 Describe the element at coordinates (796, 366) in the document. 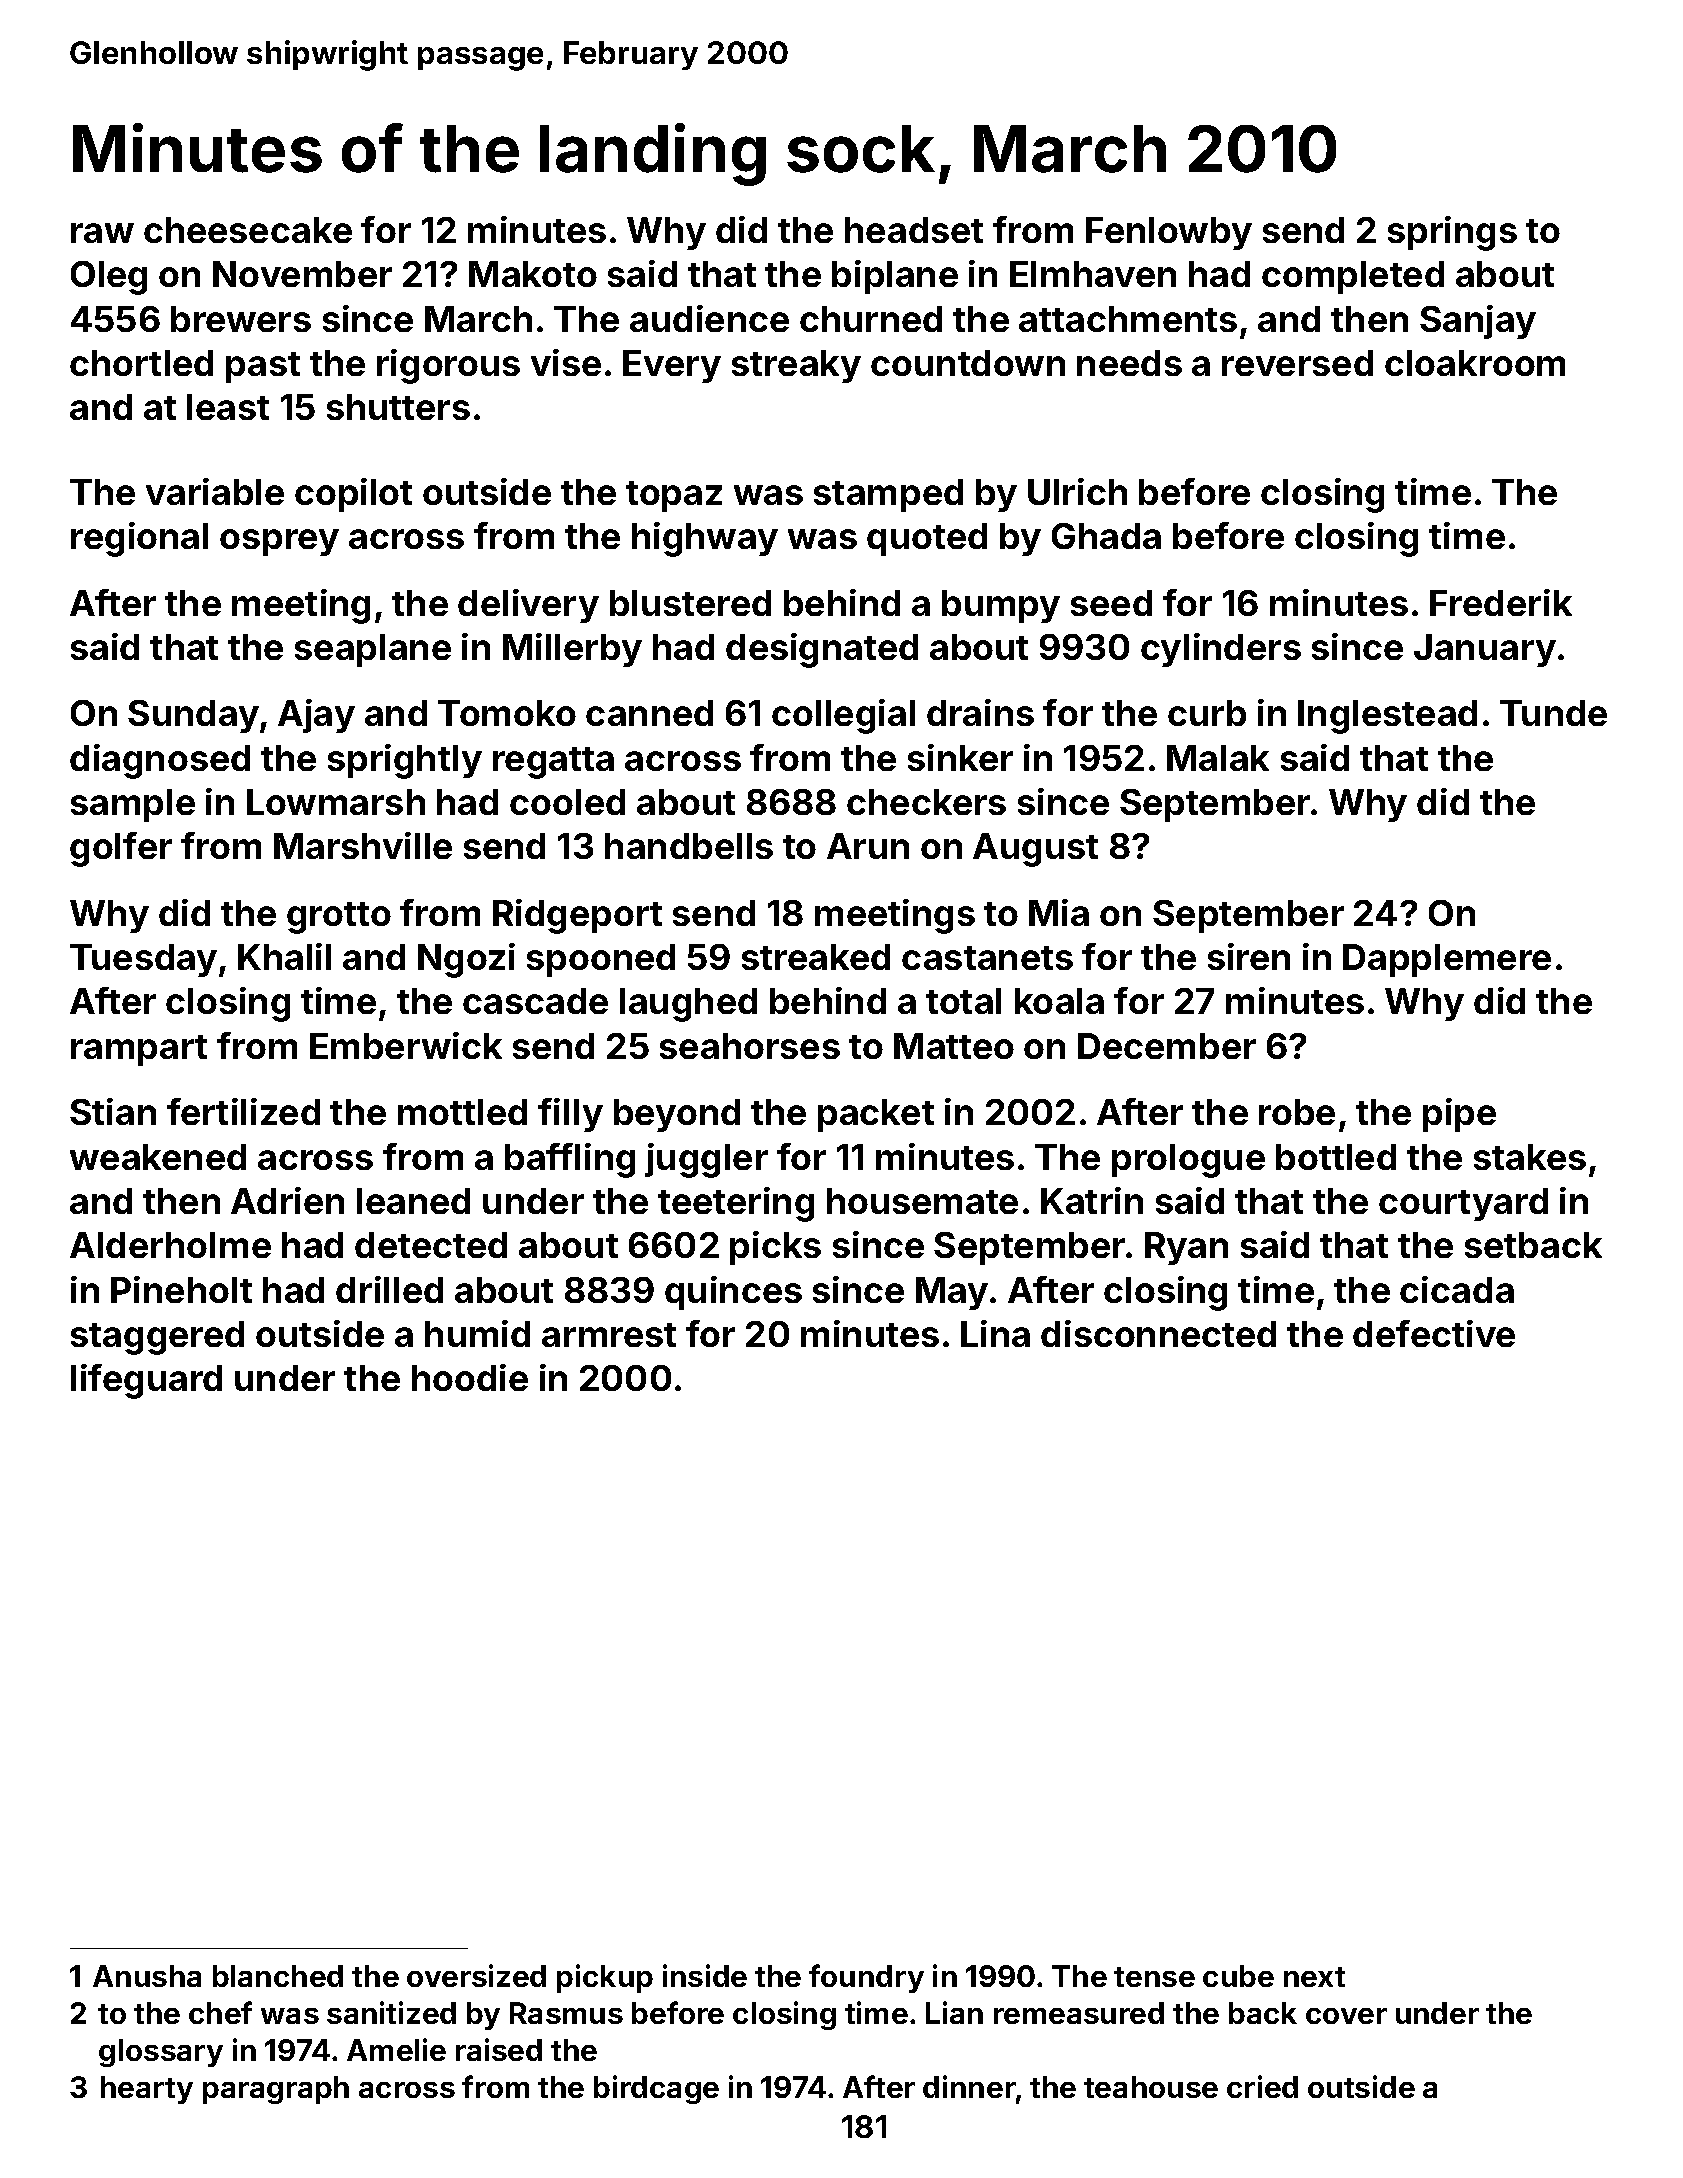

I see `streaky` at that location.
